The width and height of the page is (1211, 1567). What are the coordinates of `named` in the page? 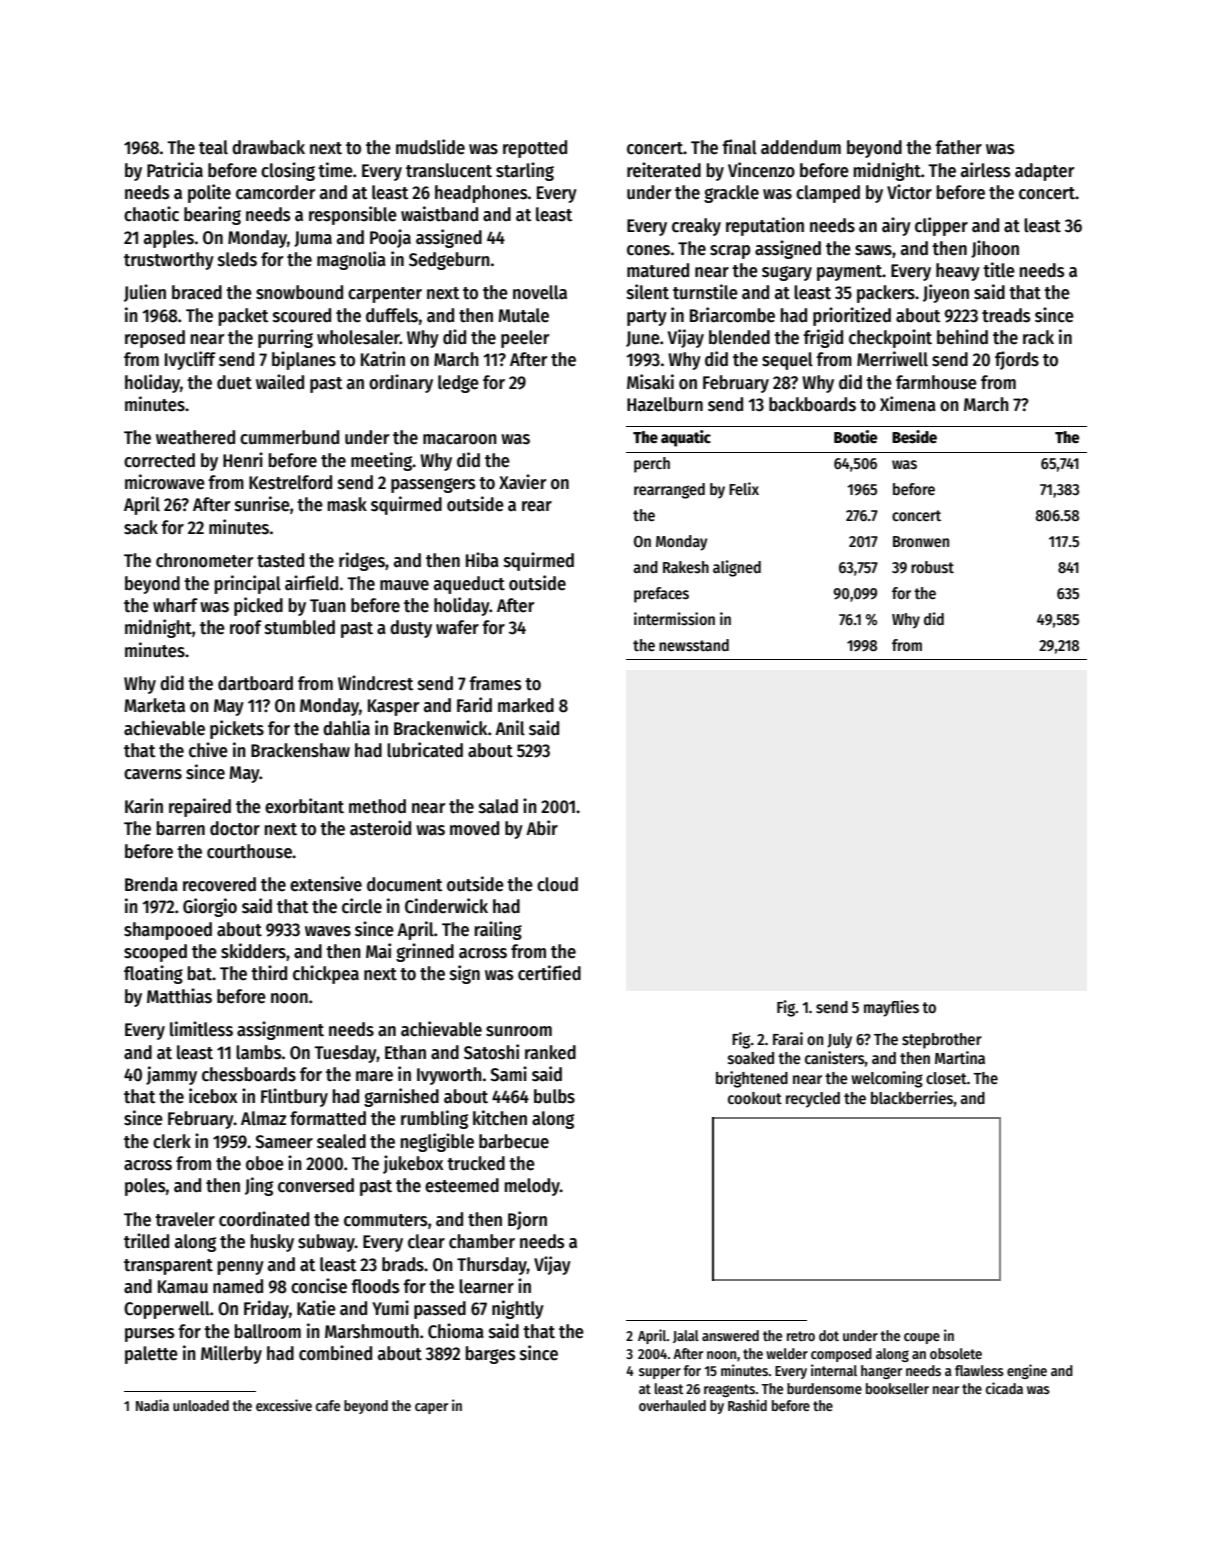 It's located at (238, 1286).
